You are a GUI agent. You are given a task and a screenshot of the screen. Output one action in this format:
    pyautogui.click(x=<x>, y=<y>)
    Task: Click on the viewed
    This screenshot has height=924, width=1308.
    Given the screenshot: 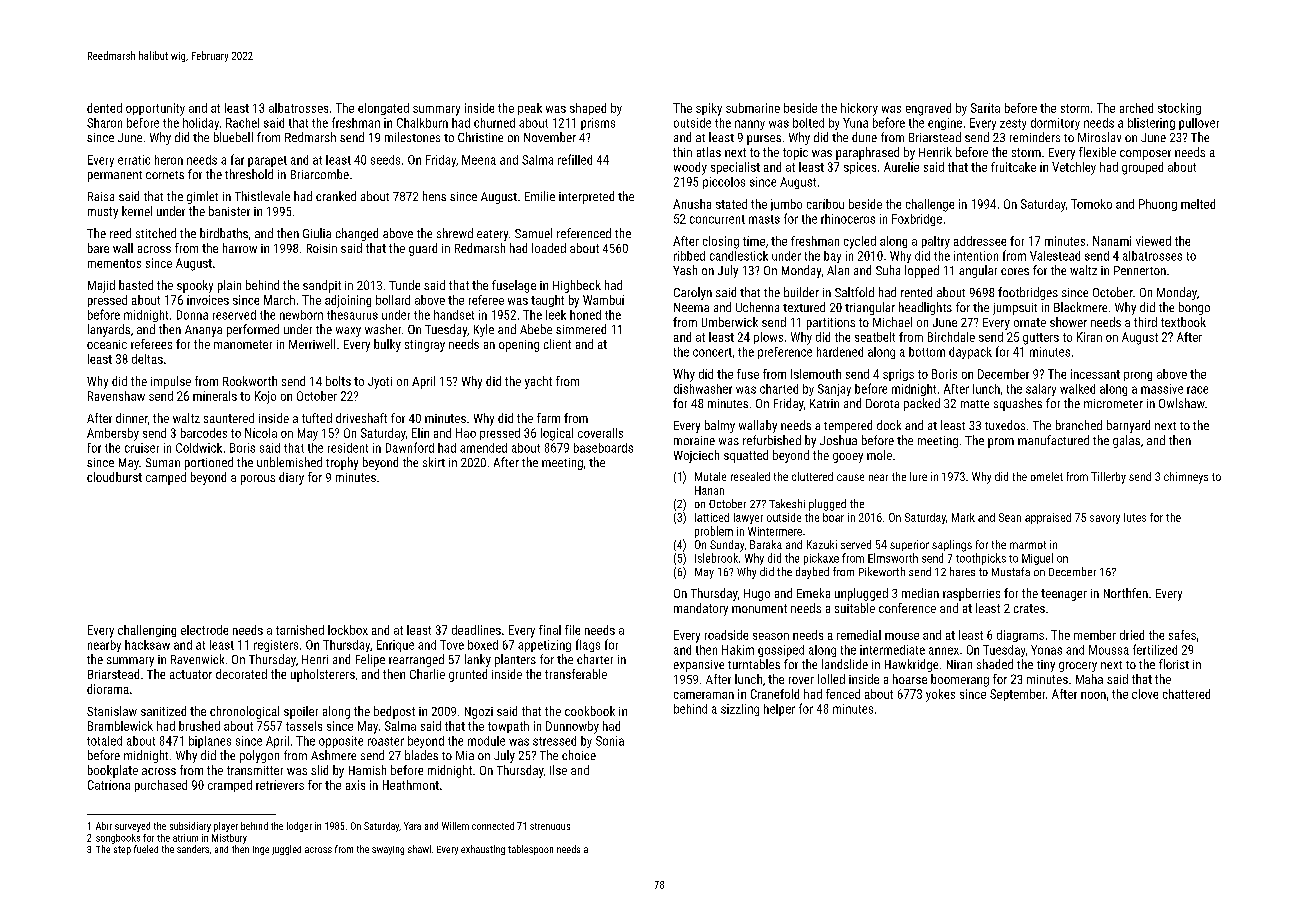 What is the action you would take?
    pyautogui.click(x=1153, y=241)
